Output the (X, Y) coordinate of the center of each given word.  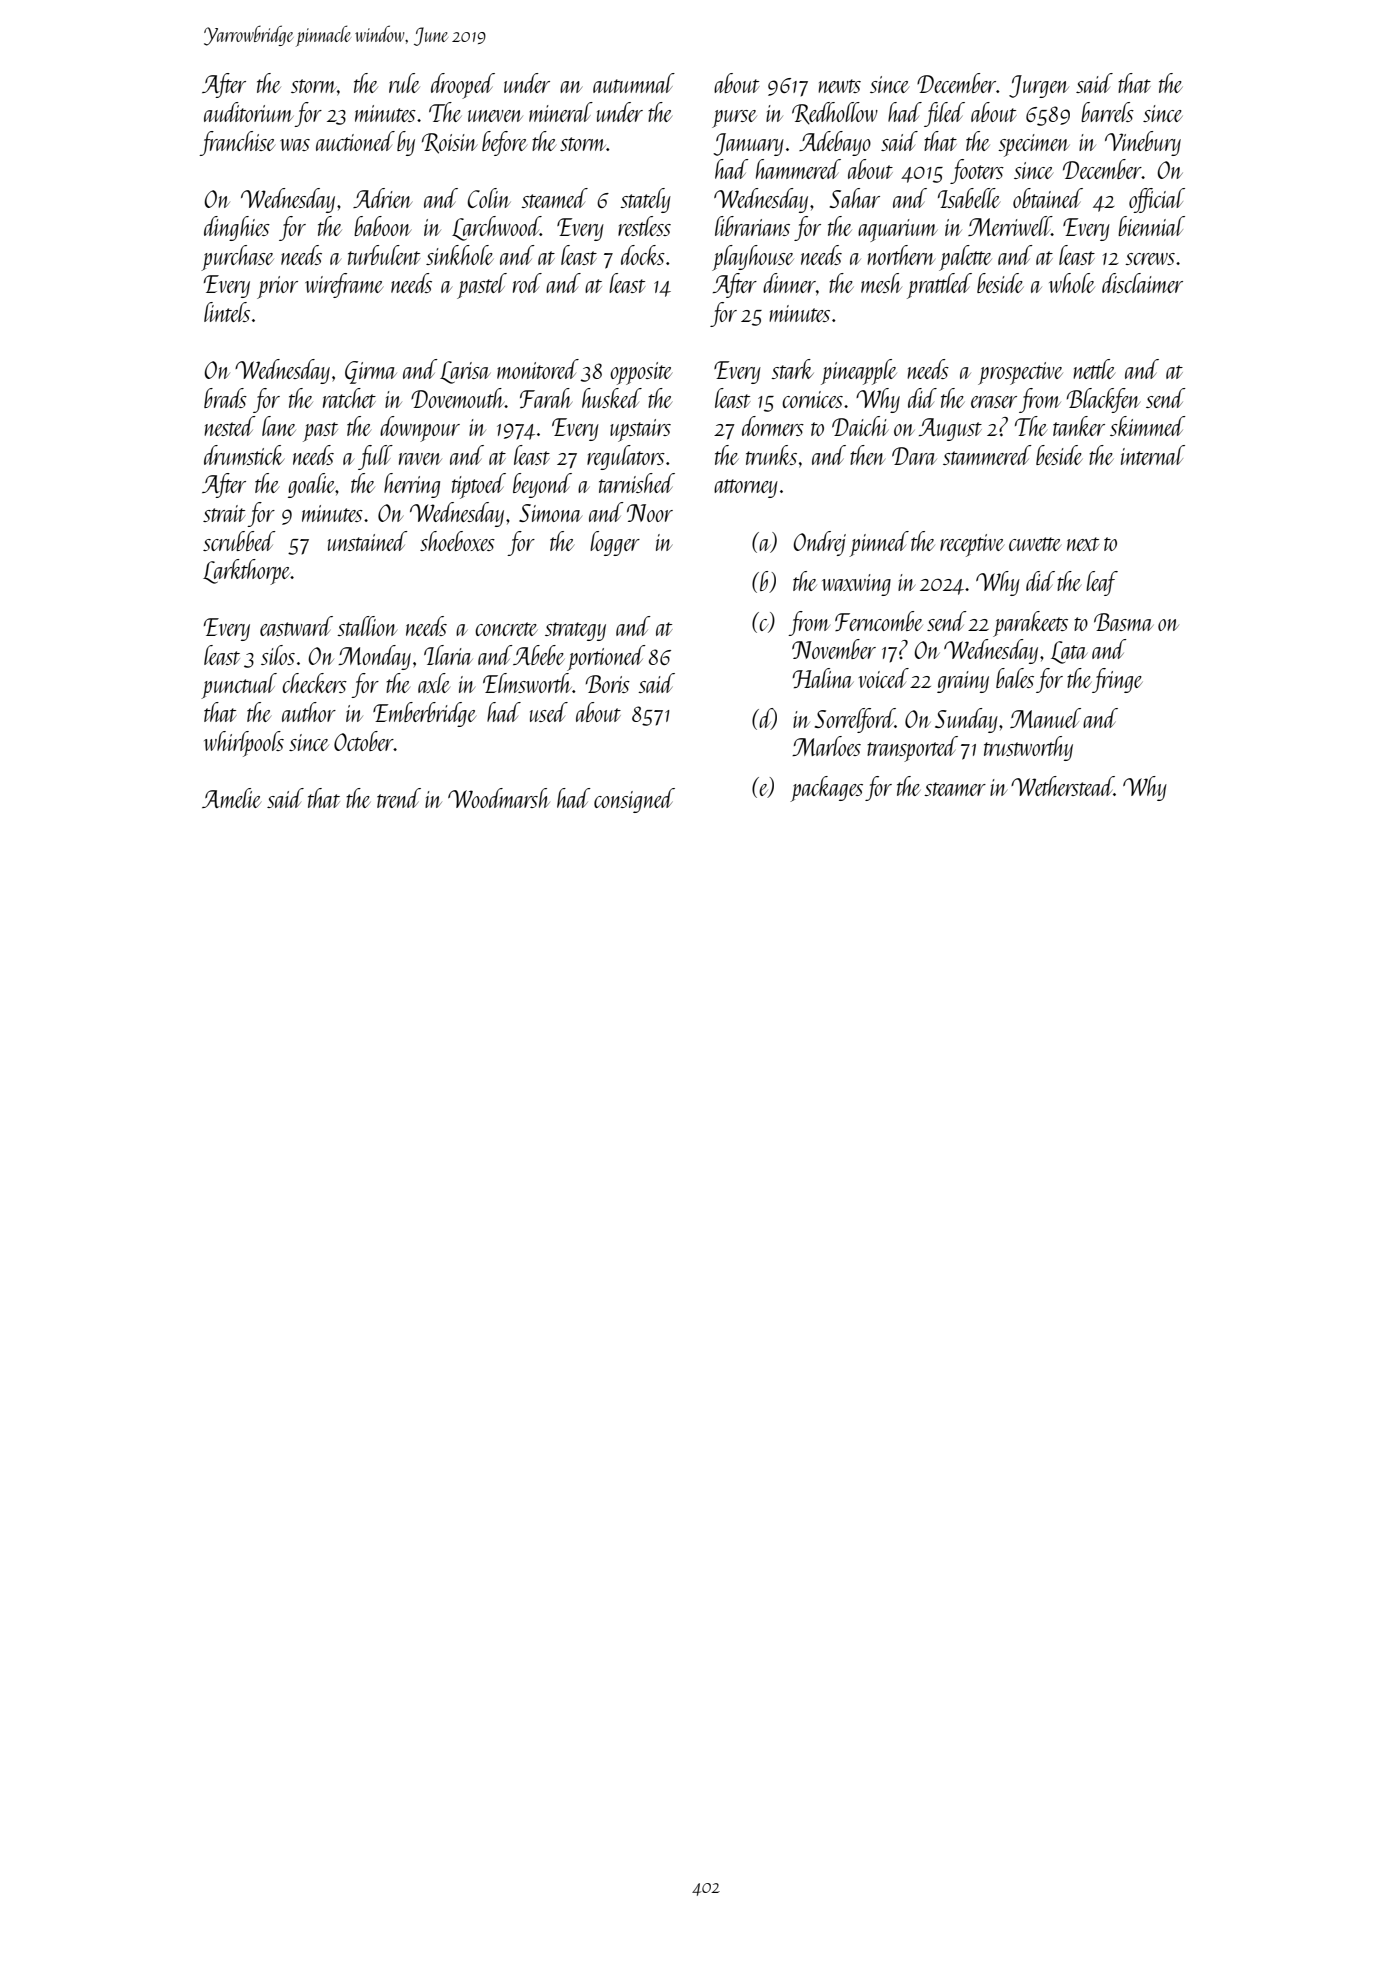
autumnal (634, 83)
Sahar (855, 198)
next (1083, 544)
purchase (237, 258)
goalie (312, 485)
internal (1153, 455)
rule (404, 83)
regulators (626, 457)
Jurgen (1039, 86)
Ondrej (819, 543)
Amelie (231, 798)
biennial (1151, 226)
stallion (367, 626)
